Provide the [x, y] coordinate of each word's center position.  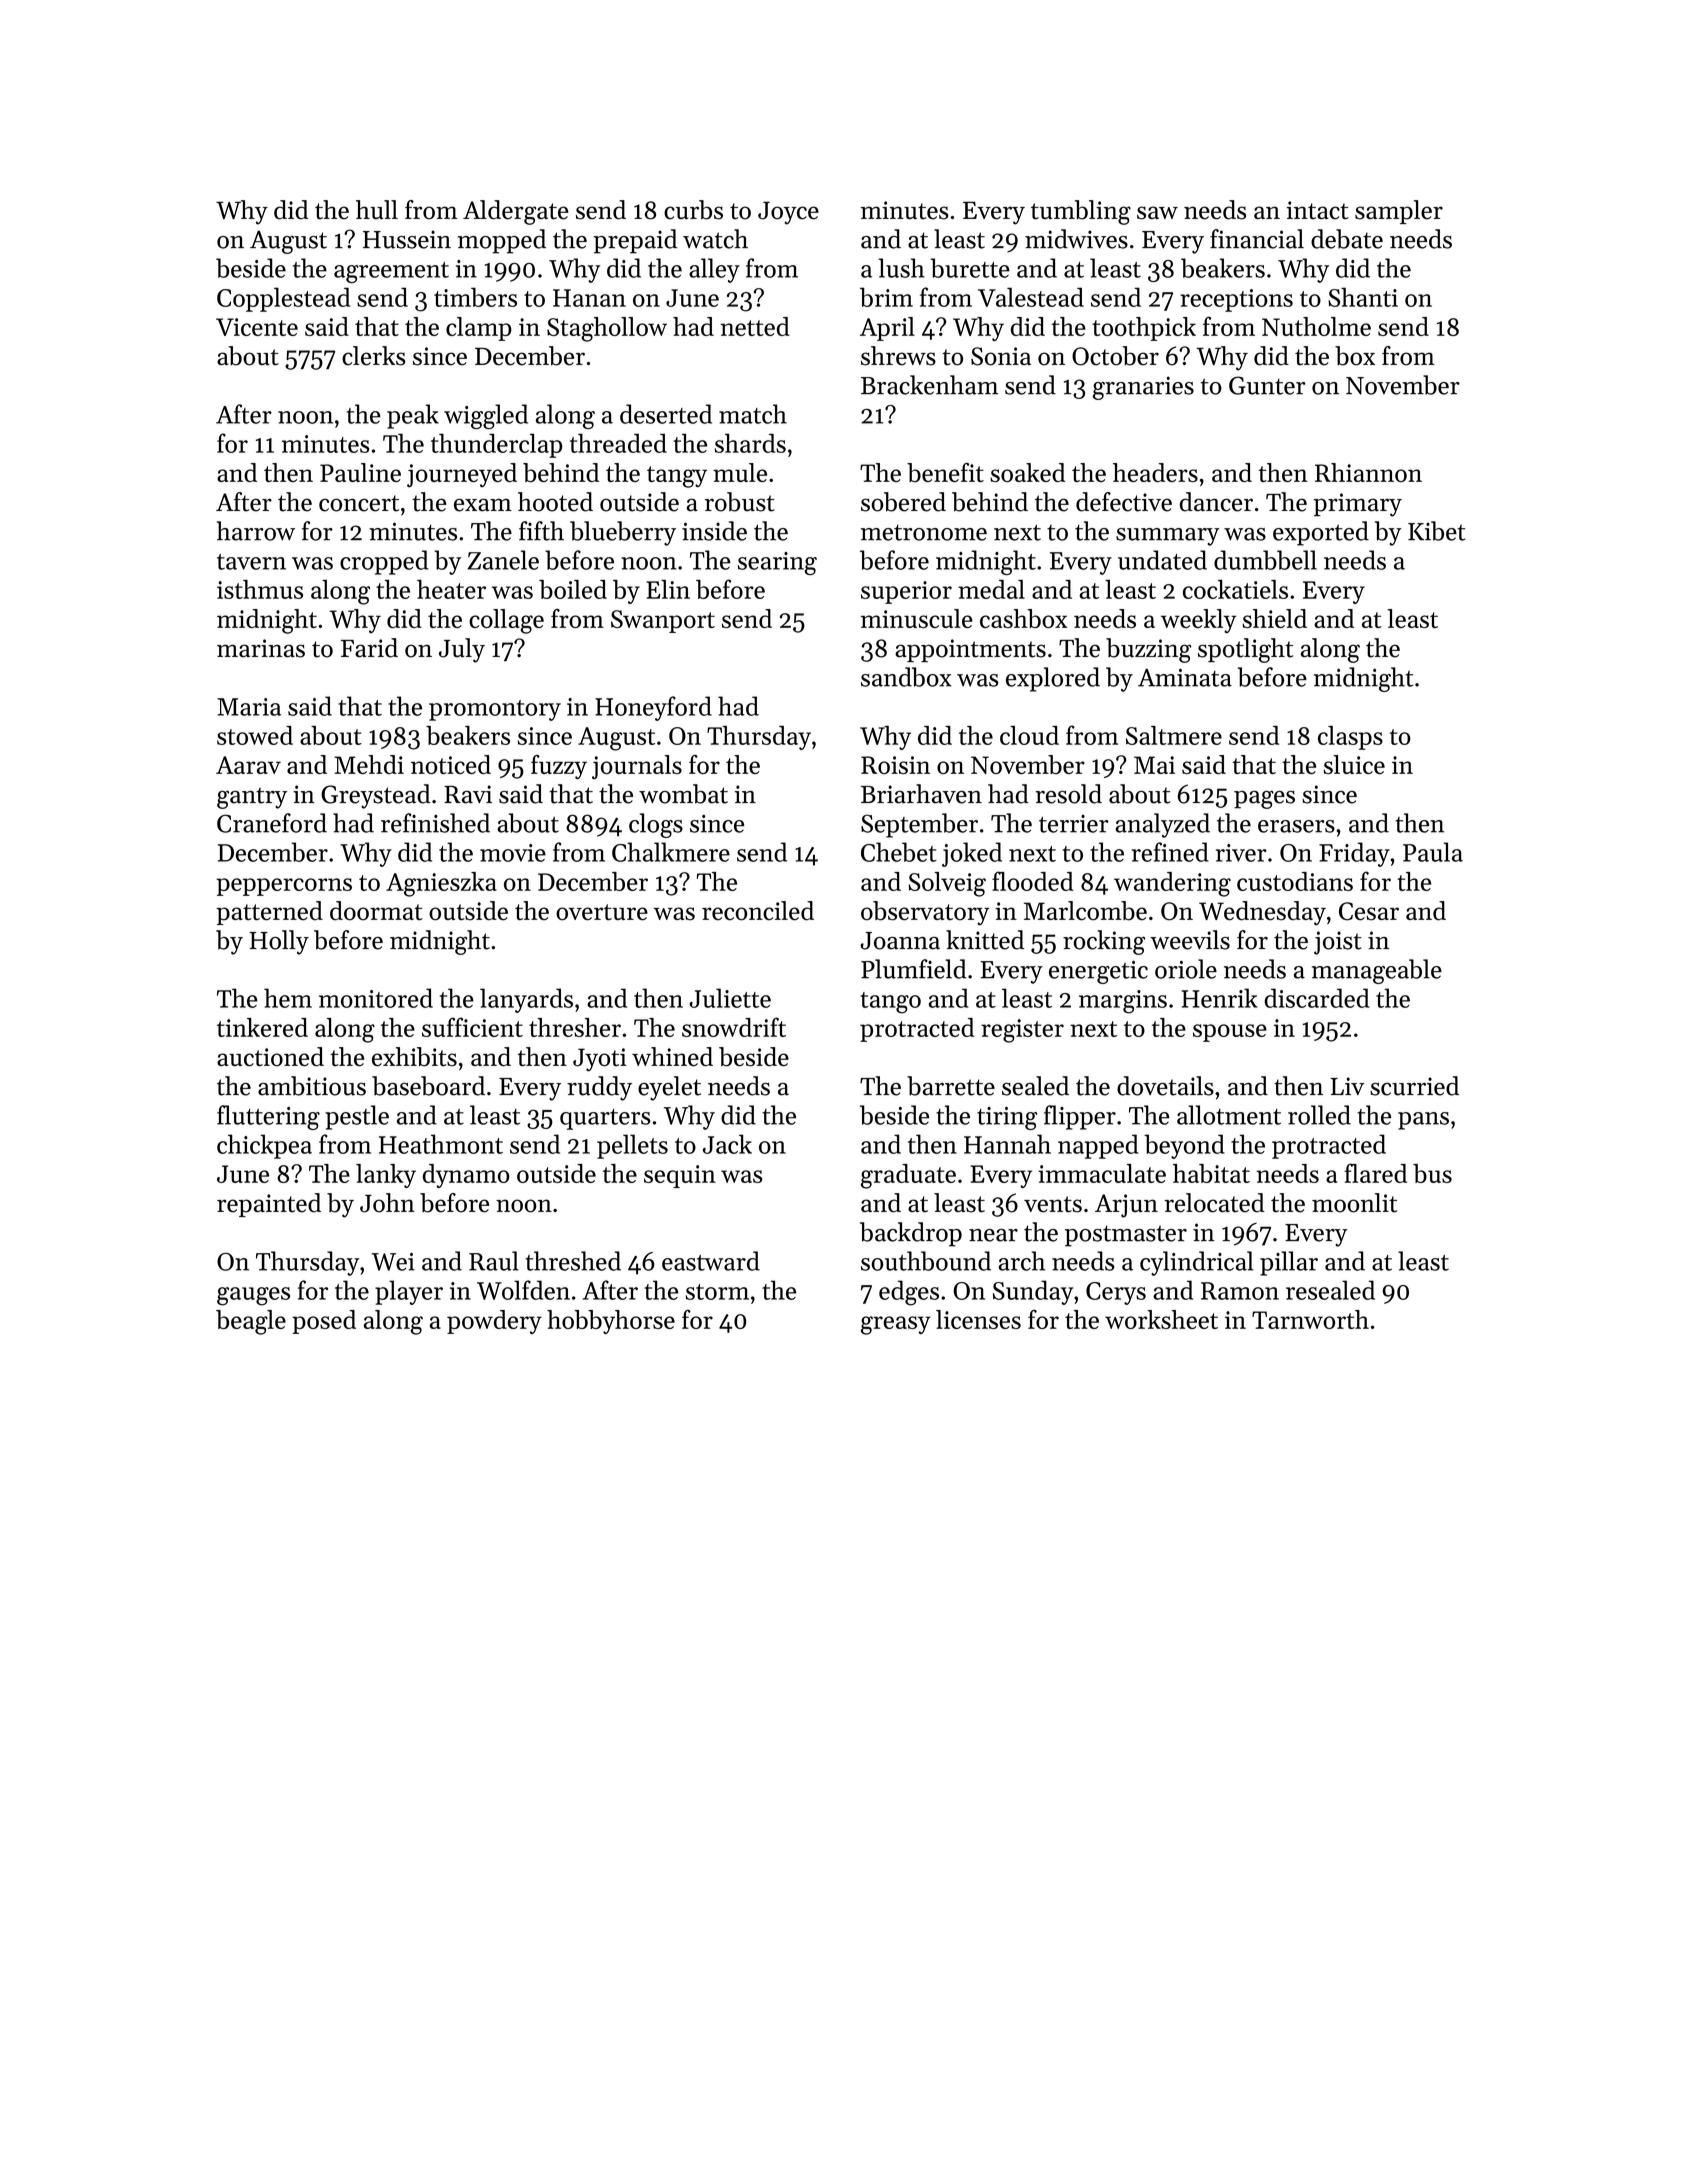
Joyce [788, 213]
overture [602, 912]
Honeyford [653, 708]
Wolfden [523, 1290]
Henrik [1219, 998]
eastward [711, 1261]
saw [1157, 213]
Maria [249, 707]
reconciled [758, 911]
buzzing [1148, 650]
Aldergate [515, 212]
